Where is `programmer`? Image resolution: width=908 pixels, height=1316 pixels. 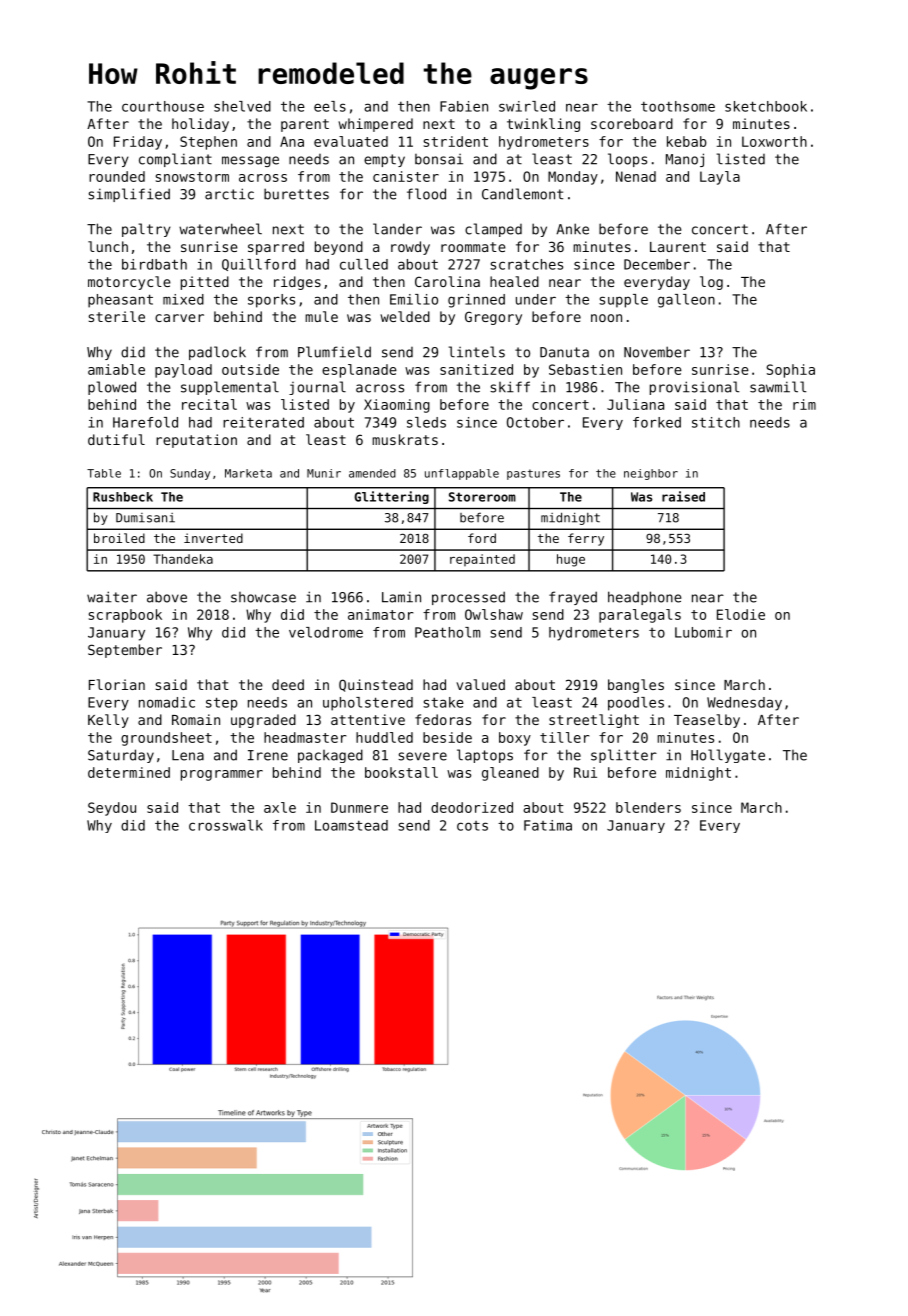 programmer is located at coordinates (222, 775).
